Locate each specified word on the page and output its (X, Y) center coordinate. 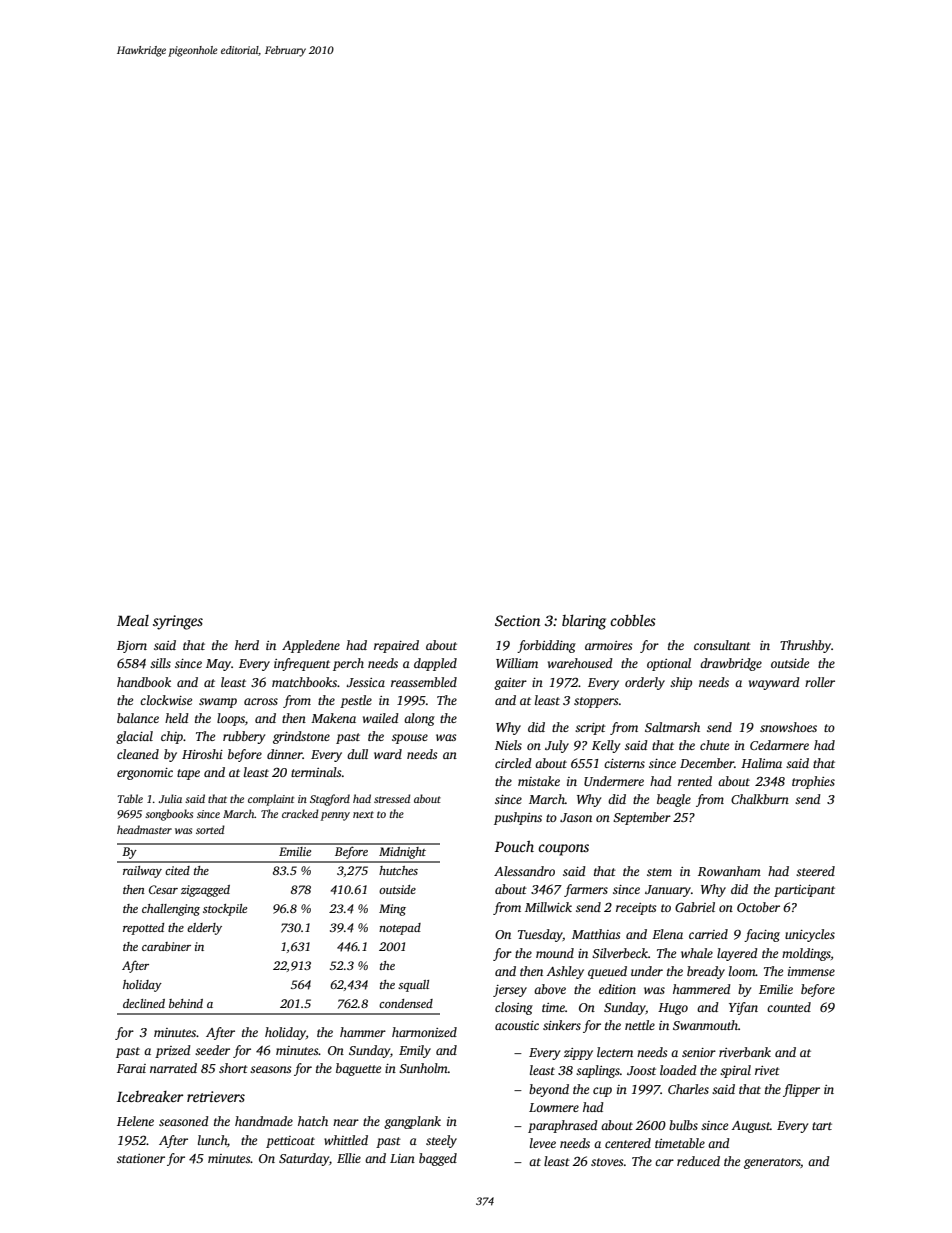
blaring (584, 622)
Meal (133, 620)
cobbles (633, 620)
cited (177, 870)
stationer (141, 1158)
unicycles (810, 935)
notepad (400, 929)
